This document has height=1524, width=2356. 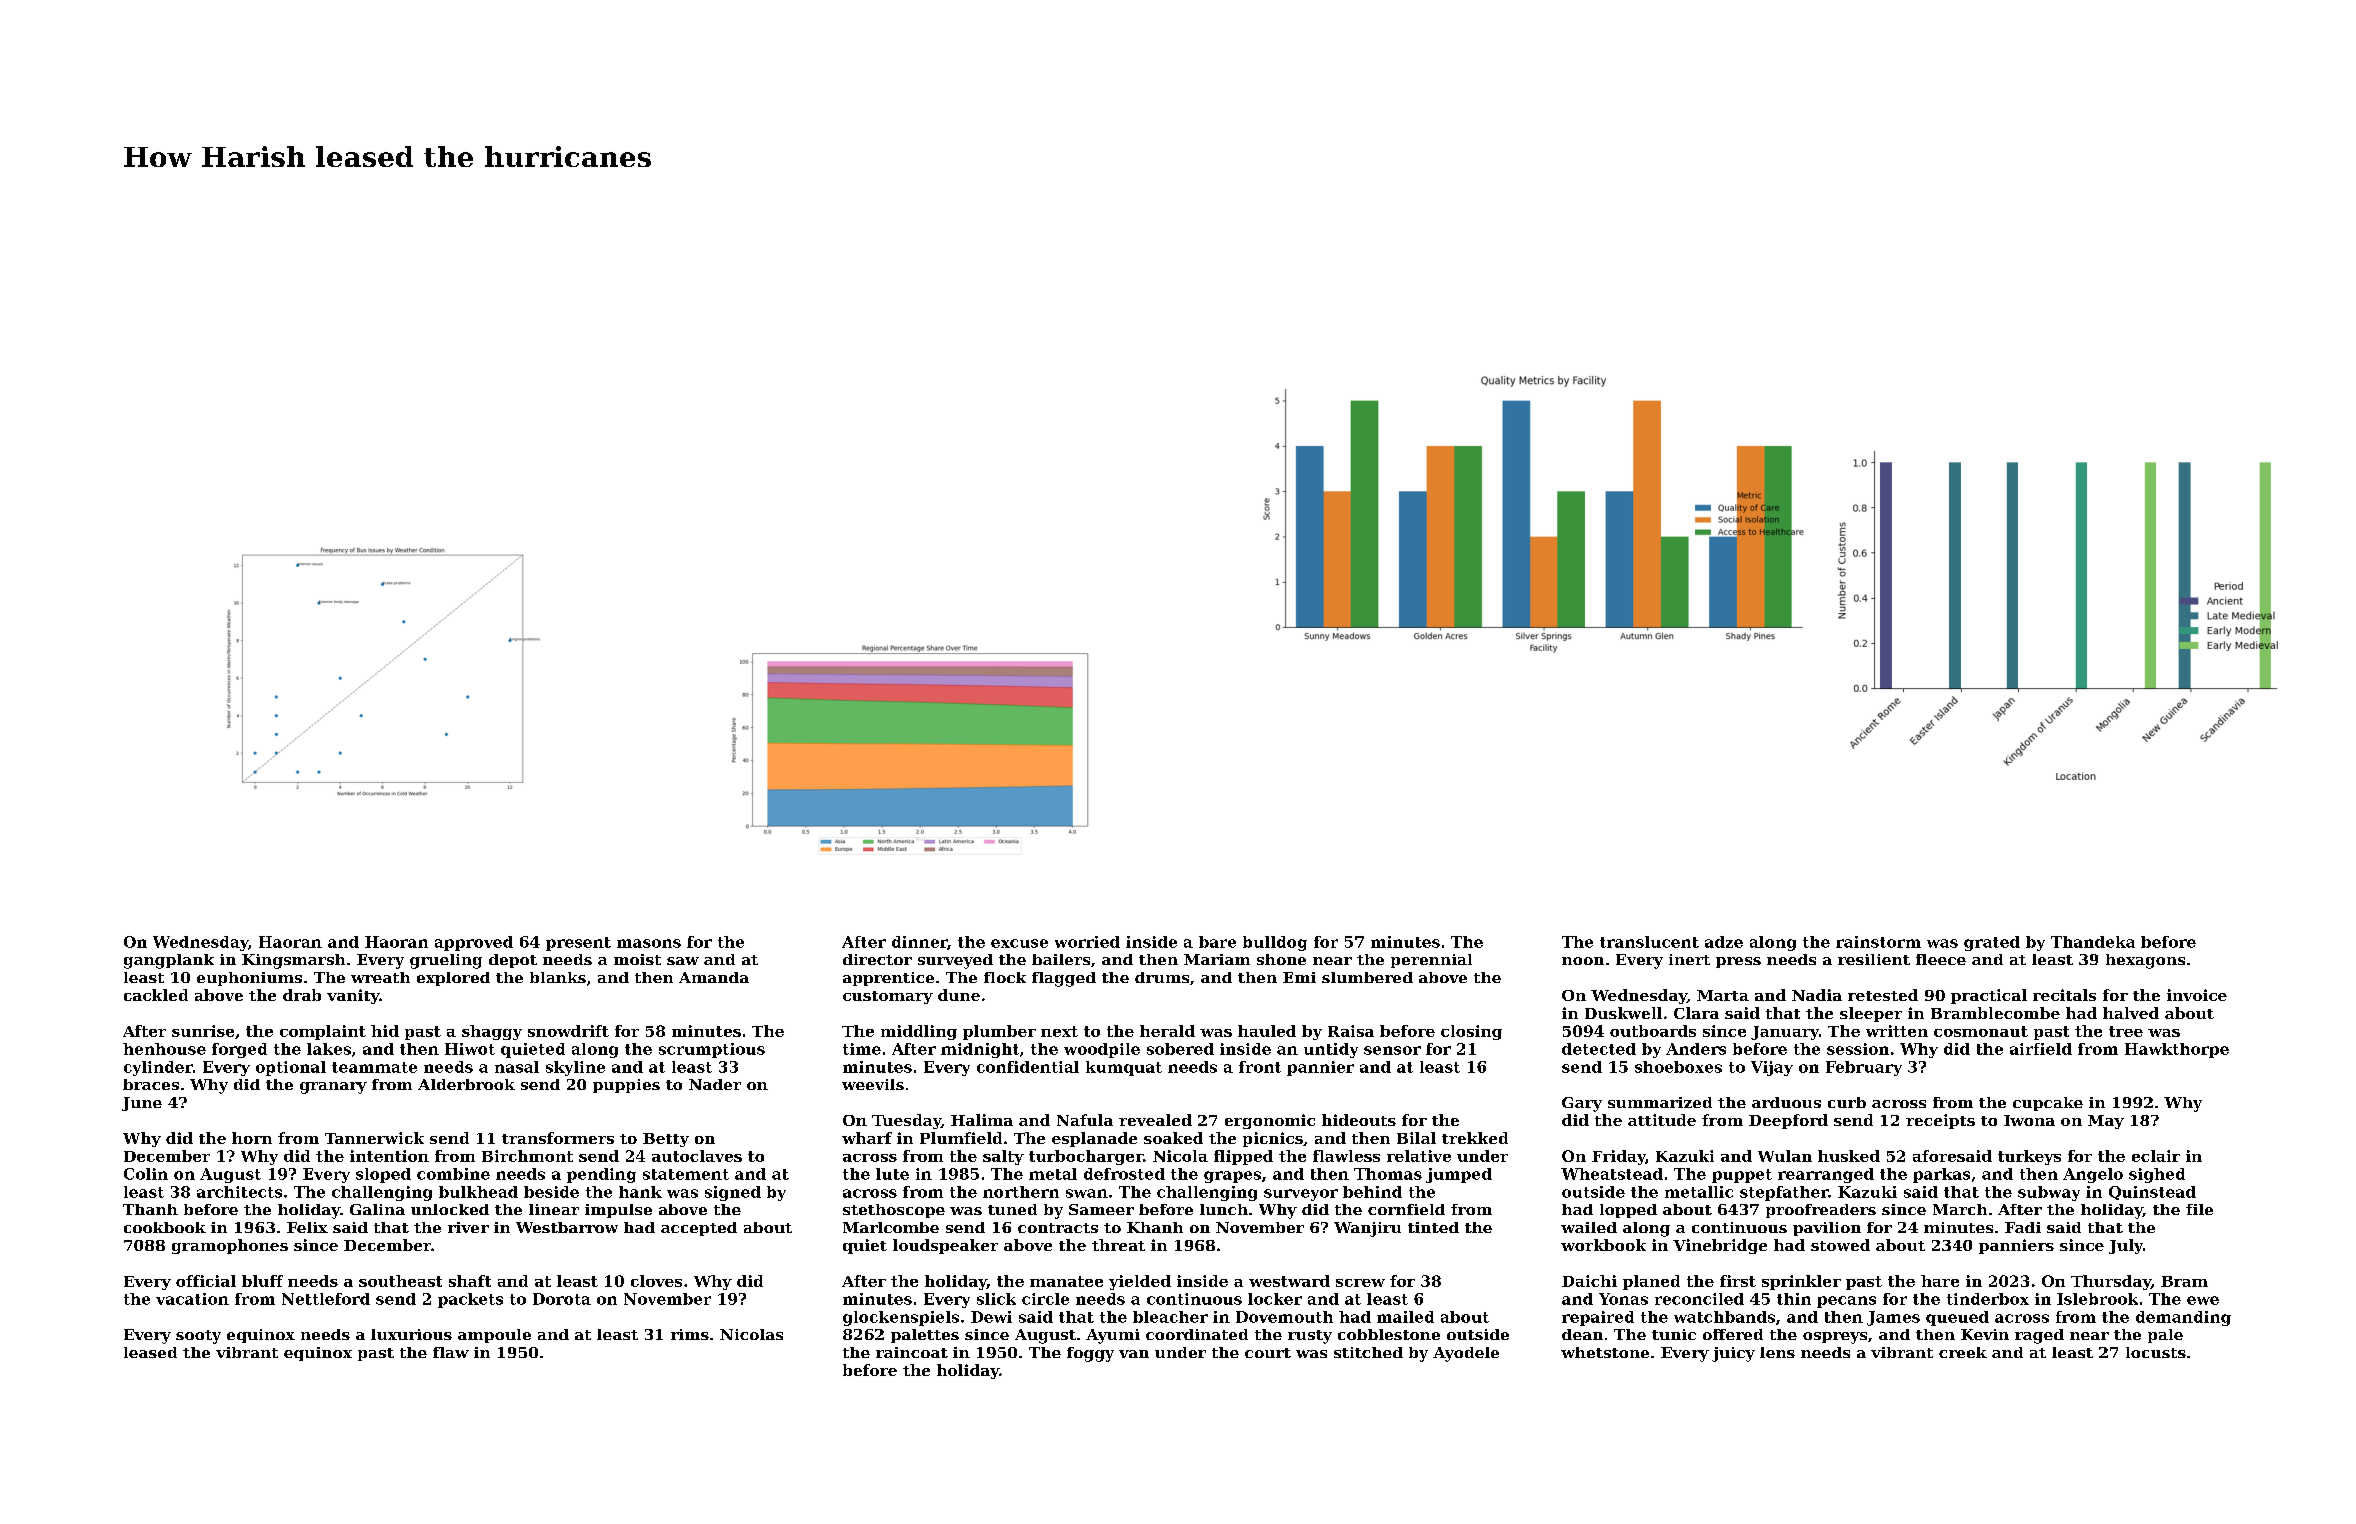 What do you see at coordinates (1217, 942) in the document?
I see `bare` at bounding box center [1217, 942].
